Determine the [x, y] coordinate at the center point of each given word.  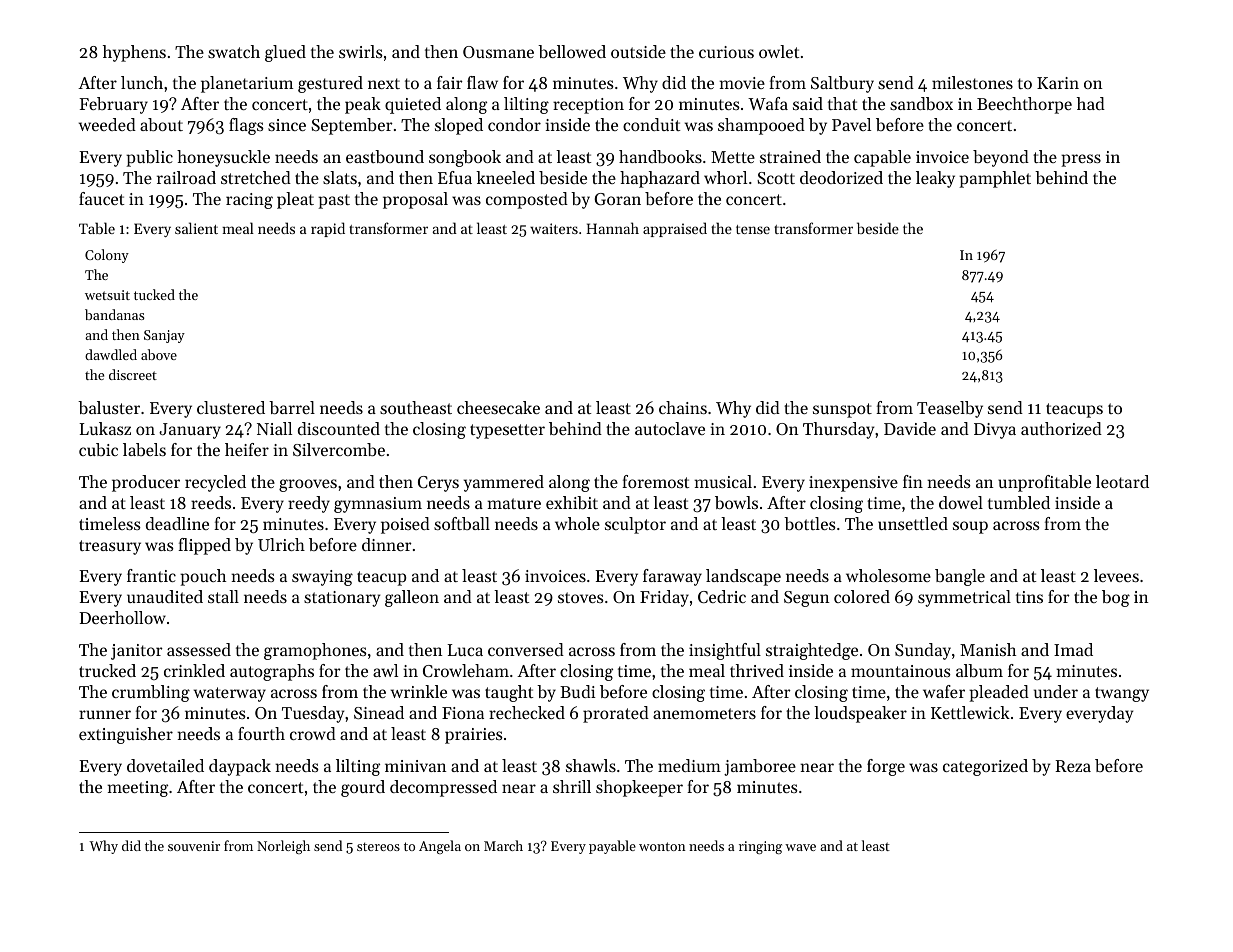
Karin [1058, 83]
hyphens [134, 53]
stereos [378, 846]
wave [800, 847]
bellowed [572, 51]
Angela [440, 847]
